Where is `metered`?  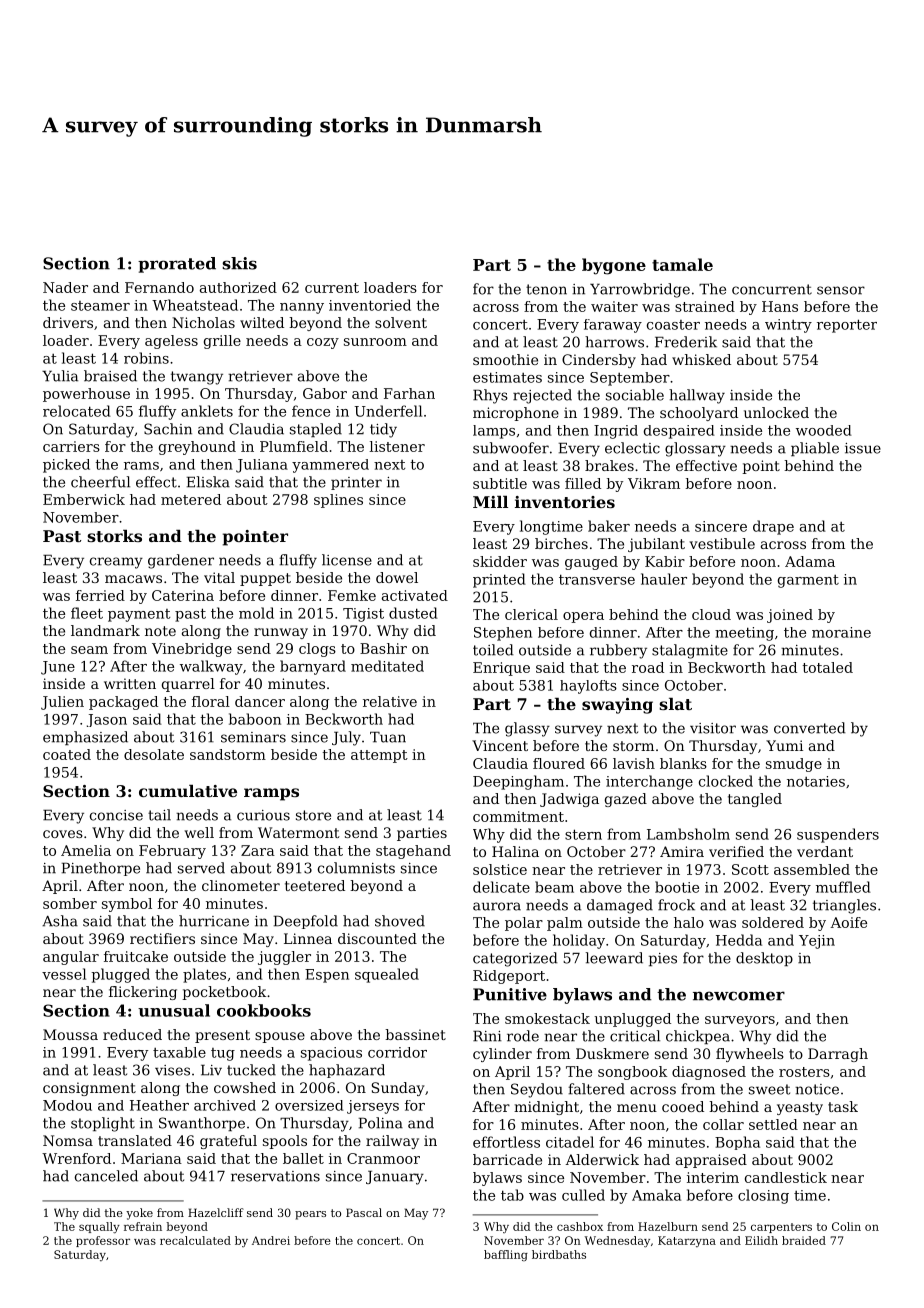 metered is located at coordinates (191, 499).
